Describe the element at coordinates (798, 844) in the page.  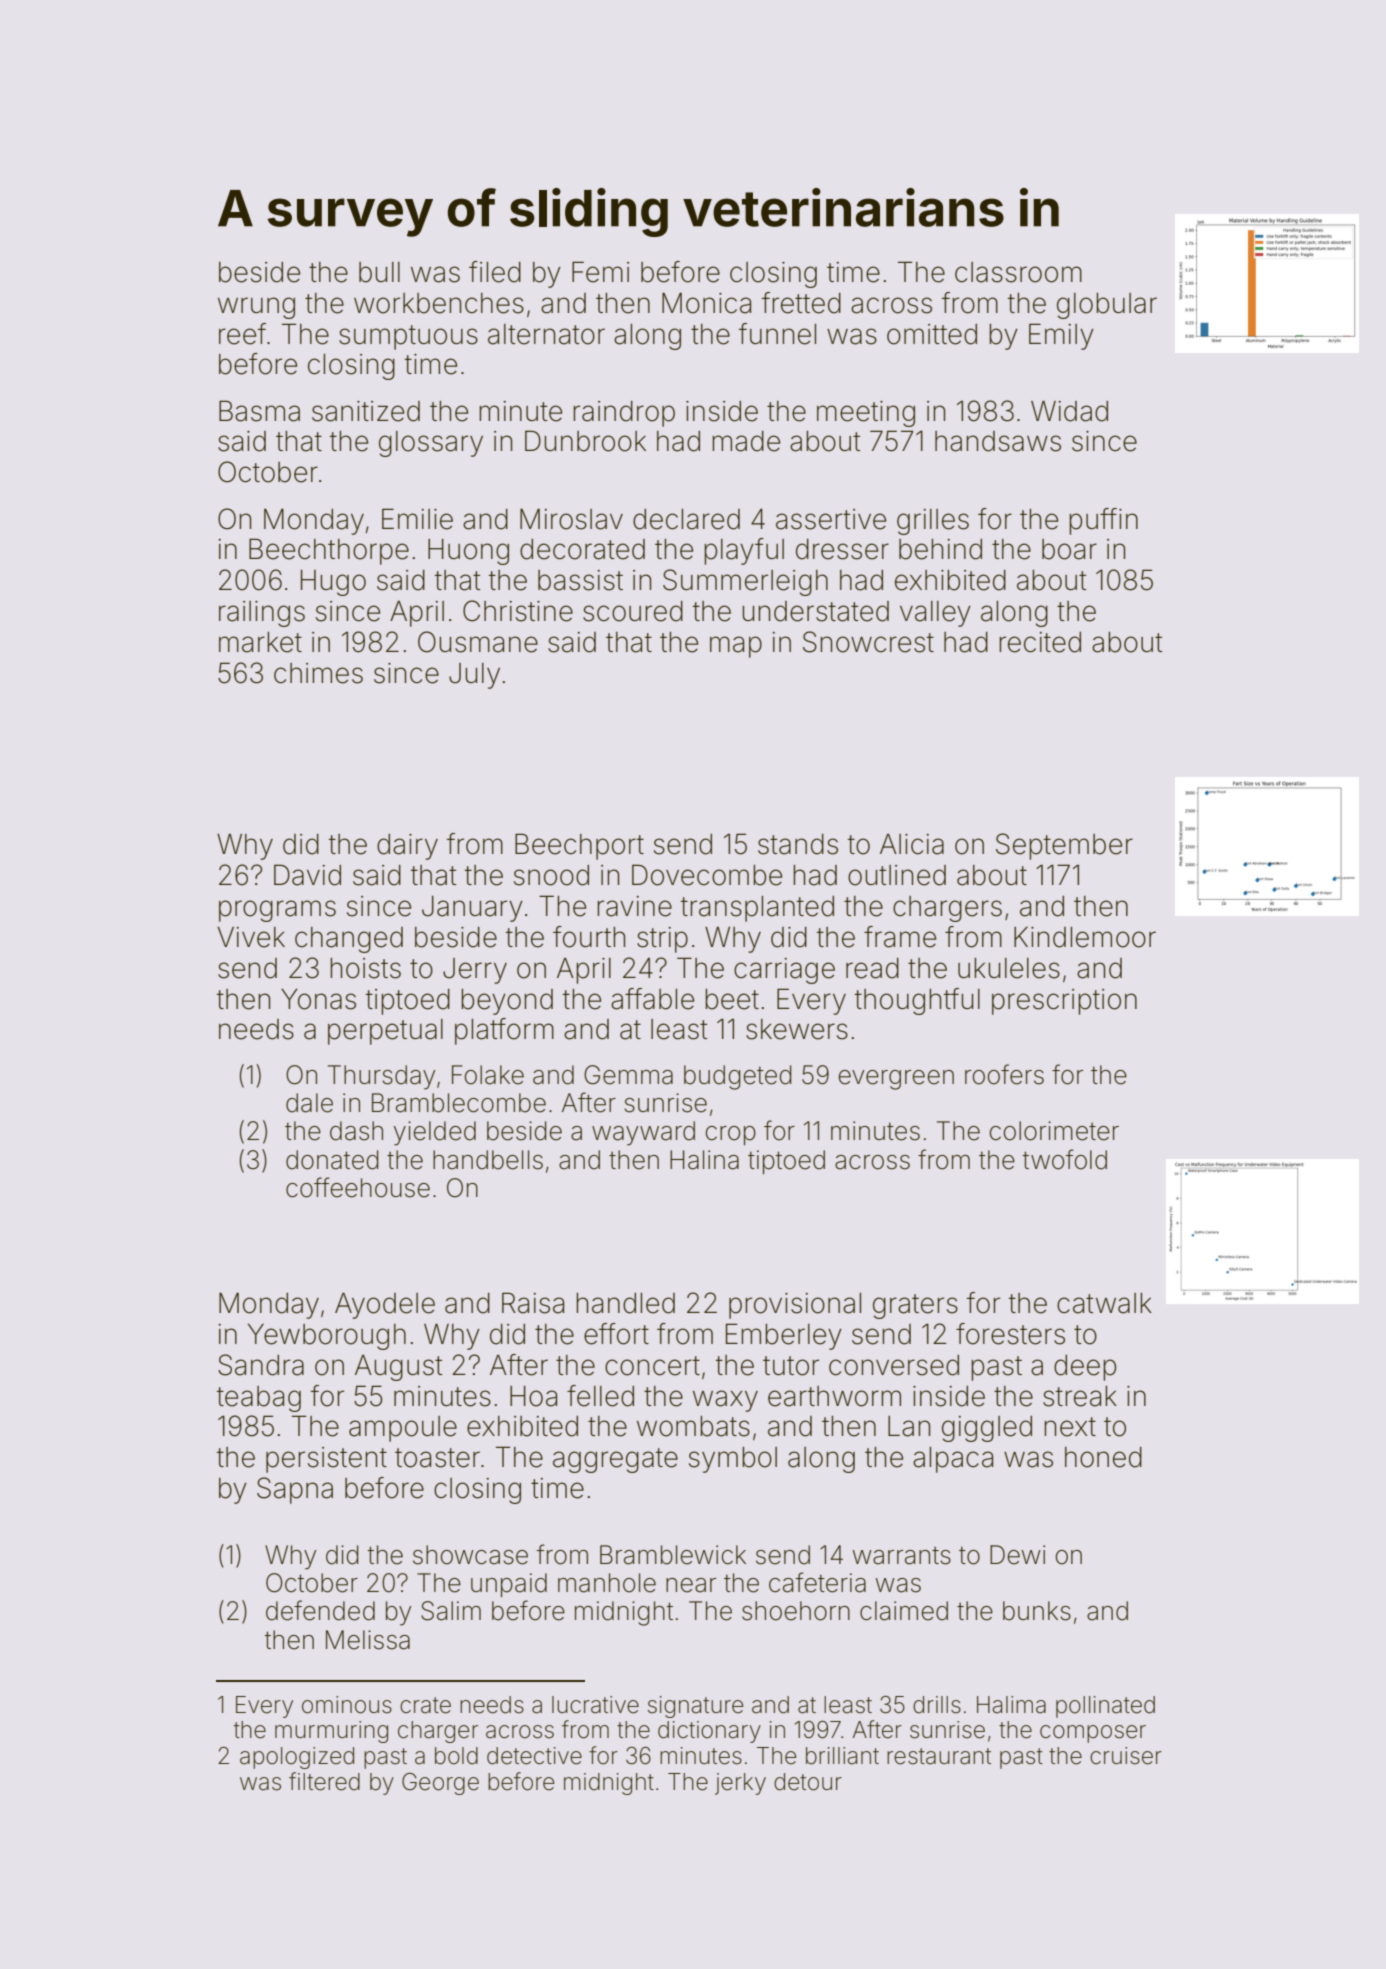
I see `stands` at that location.
